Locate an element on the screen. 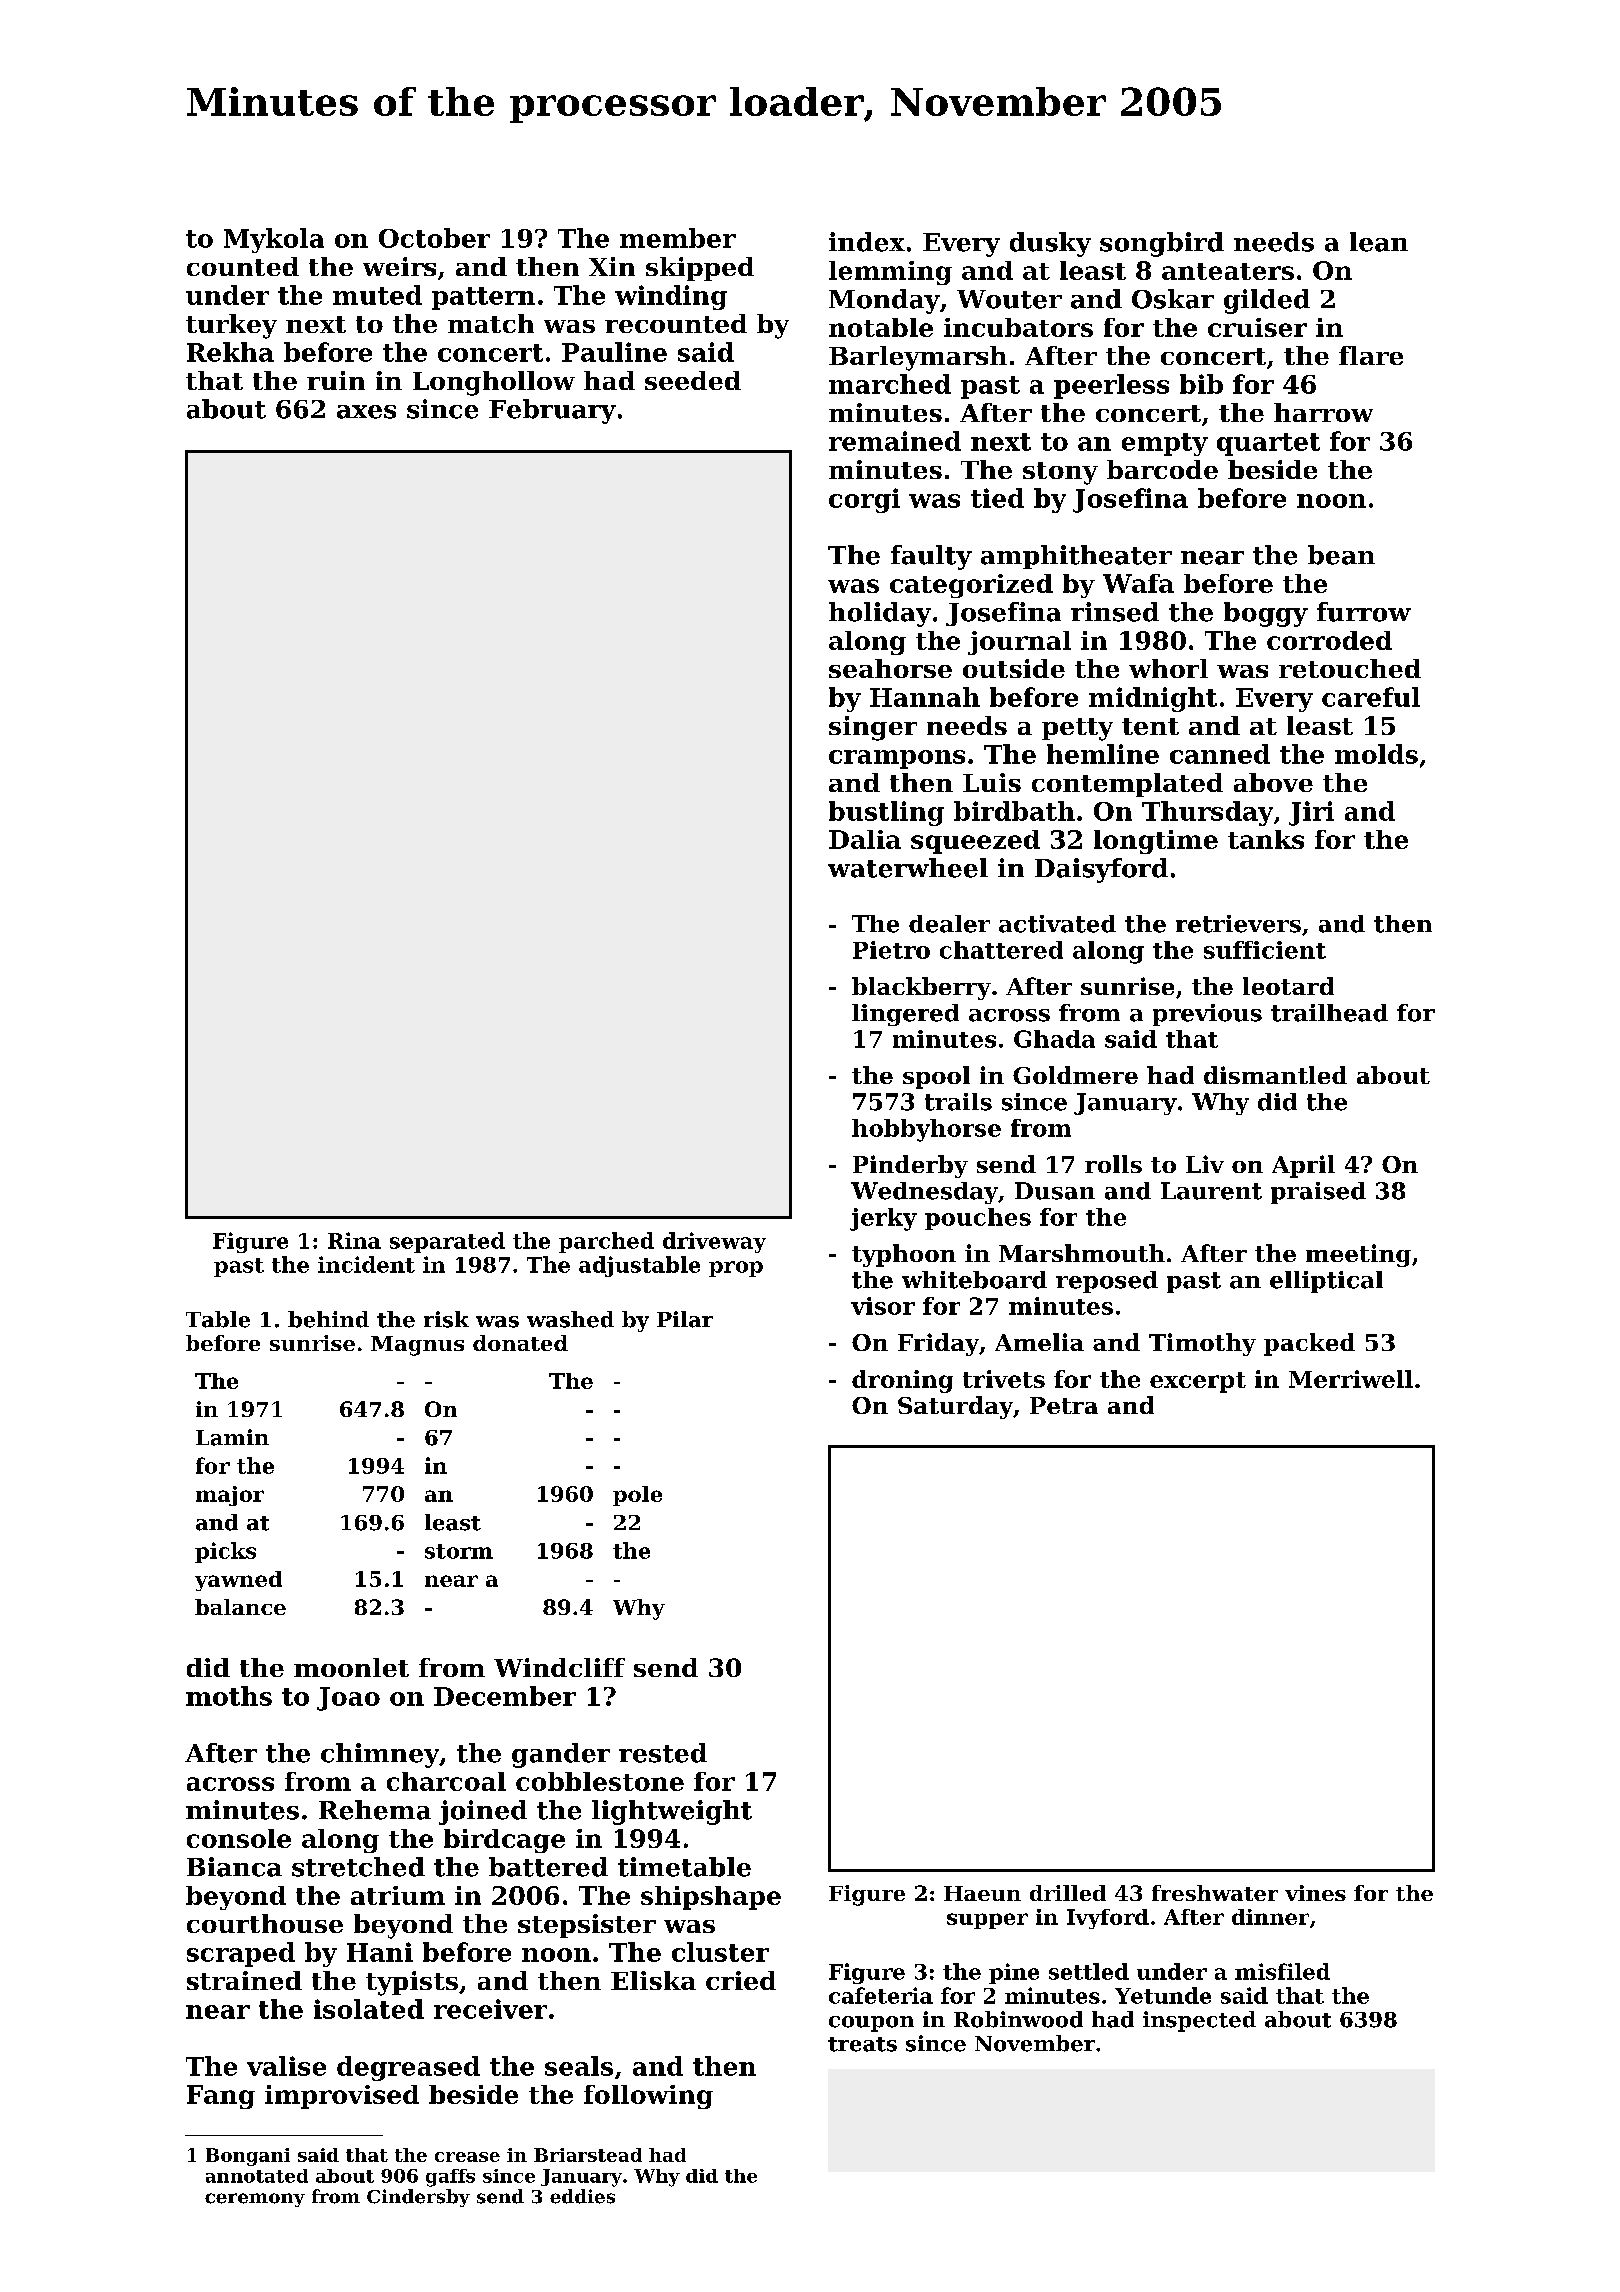 The height and width of the screenshot is (2292, 1620). dusky is located at coordinates (1050, 244).
